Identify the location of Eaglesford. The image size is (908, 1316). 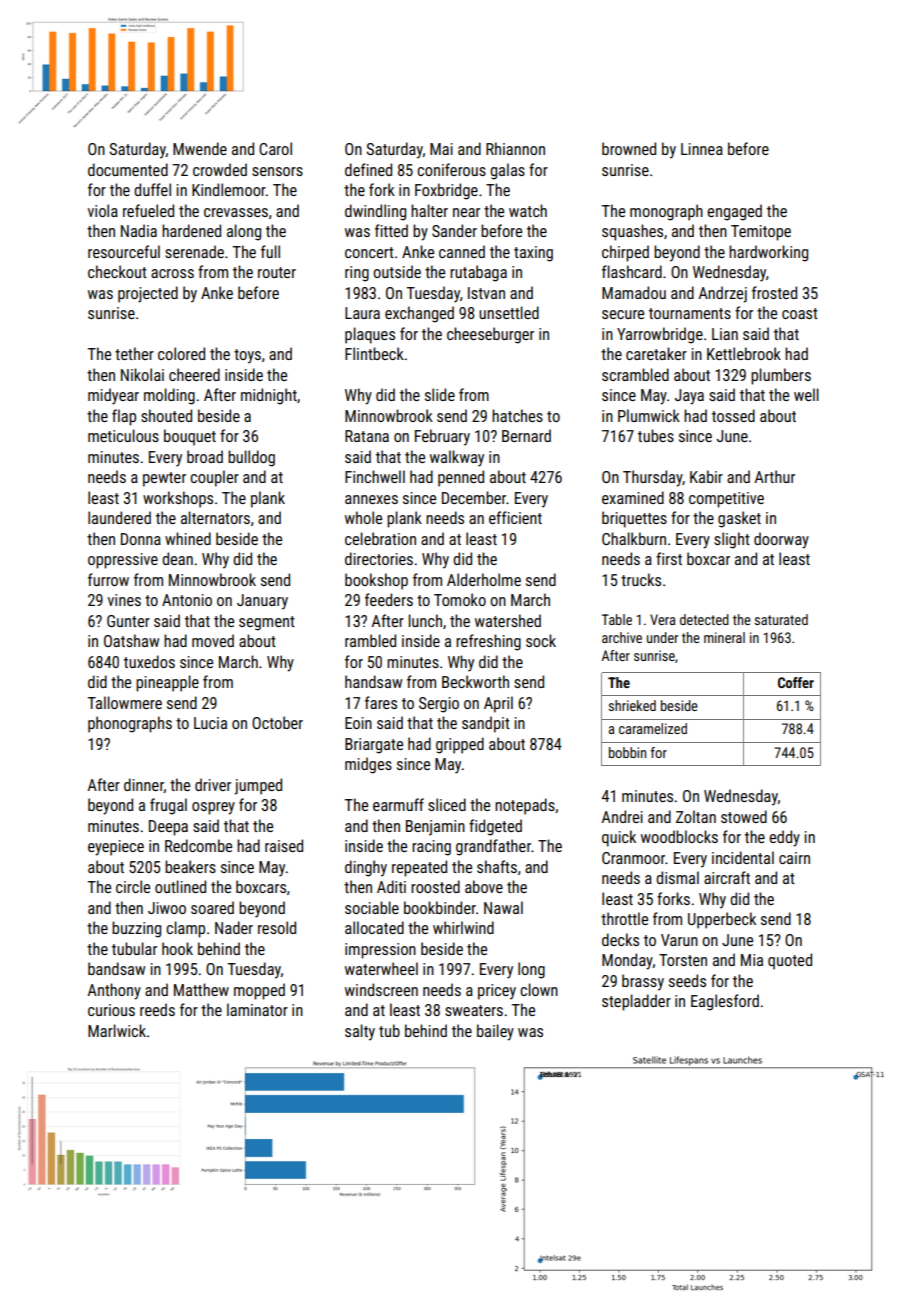
(725, 1002).
